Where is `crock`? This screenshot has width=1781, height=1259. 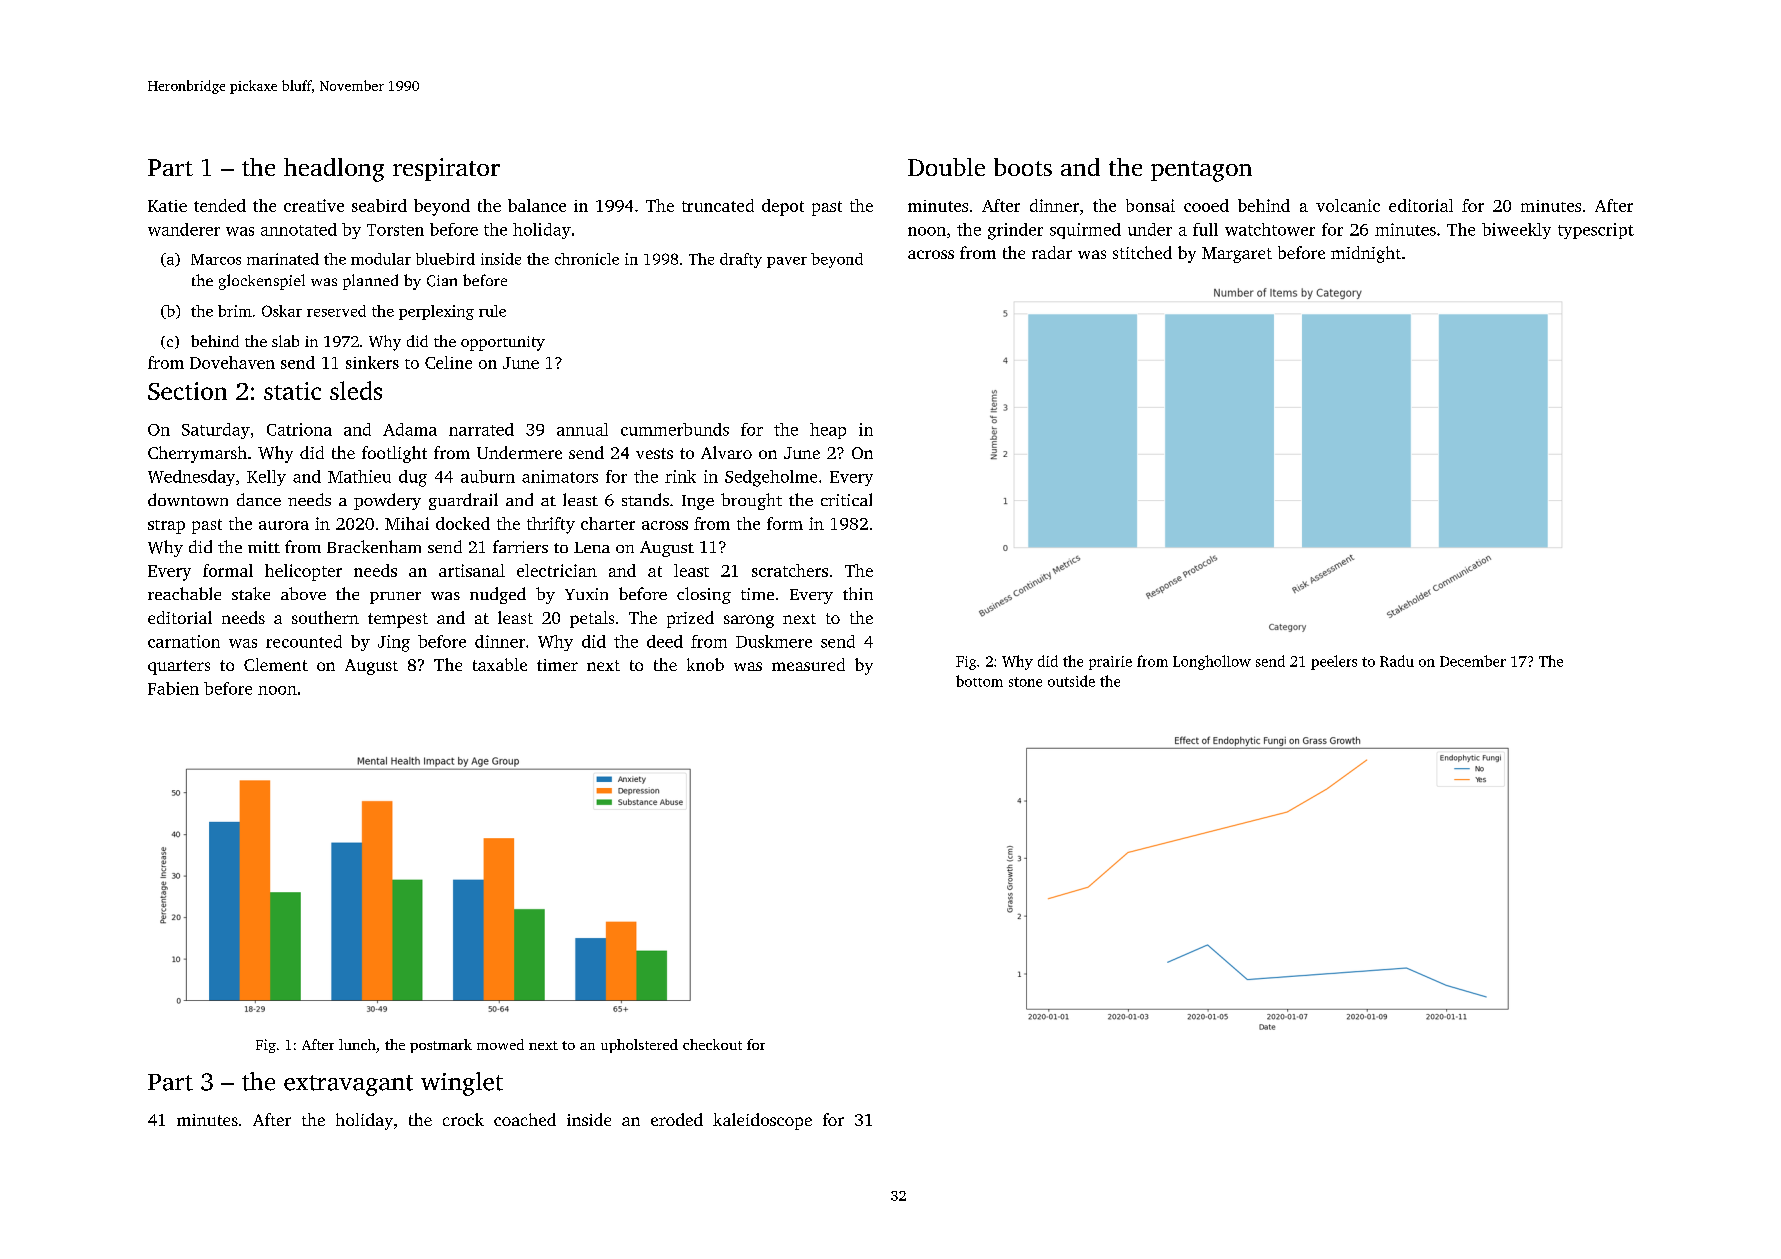
crock is located at coordinates (463, 1119).
